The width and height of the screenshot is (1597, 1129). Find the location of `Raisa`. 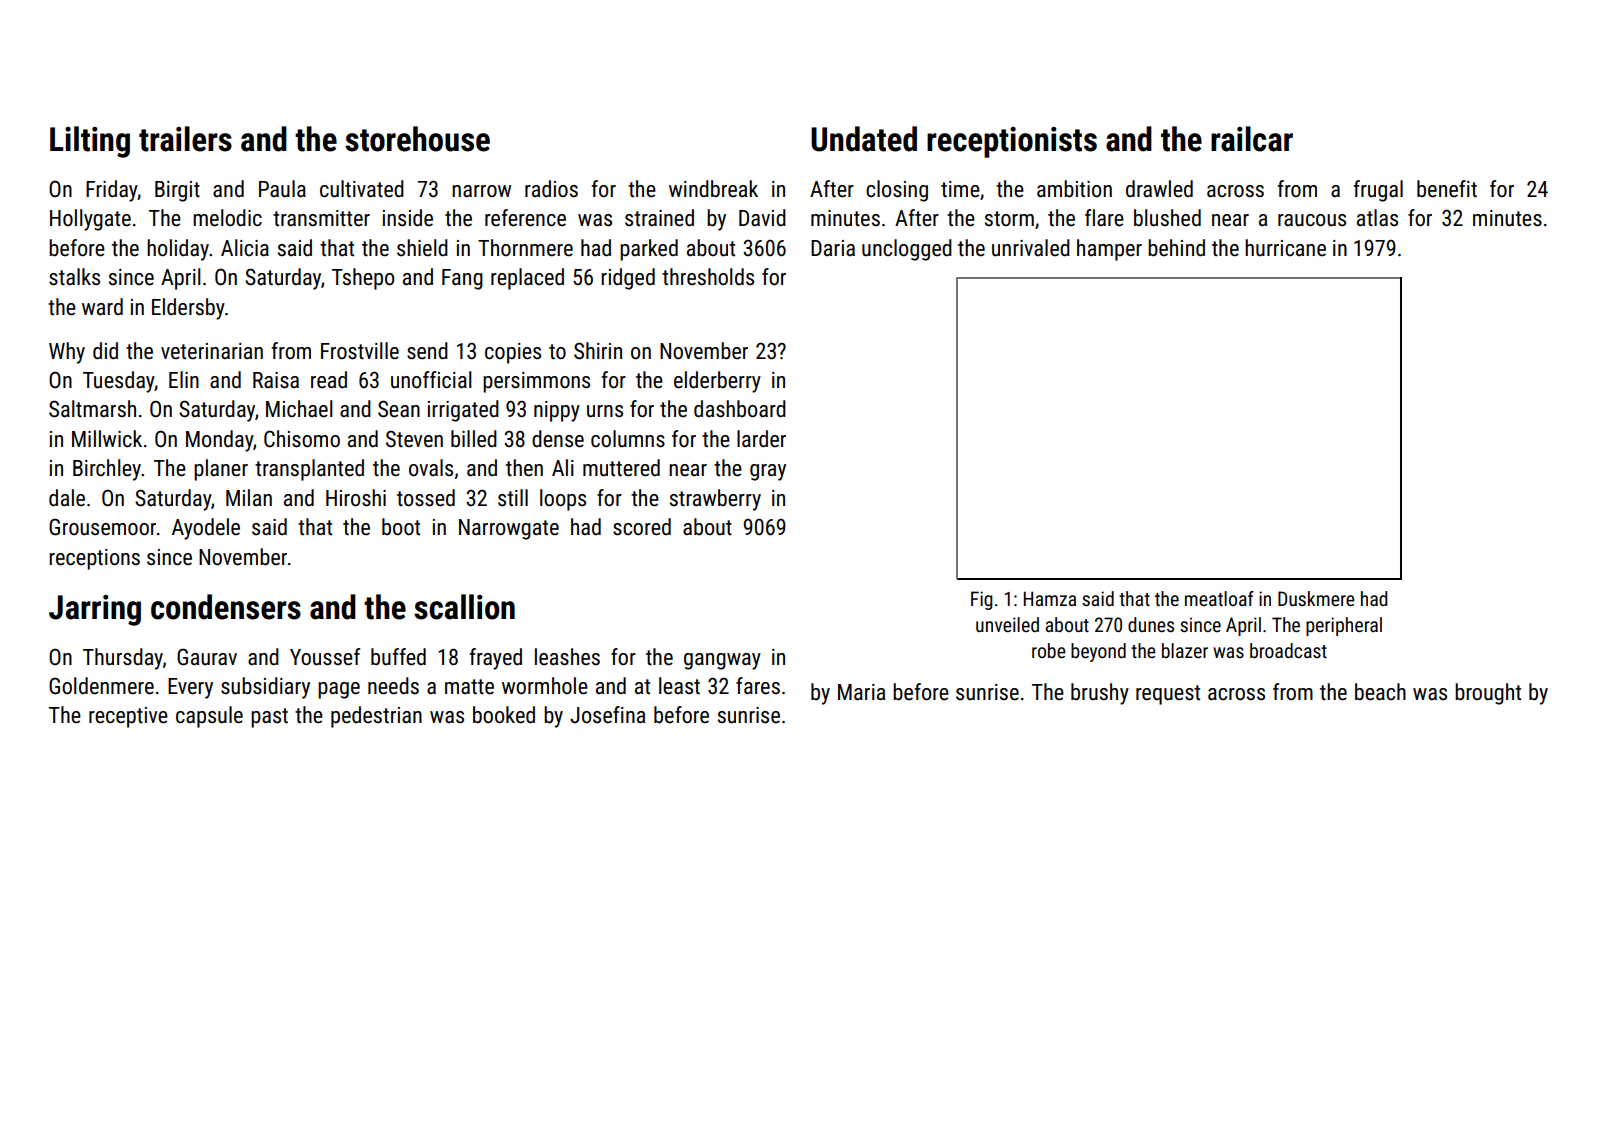

Raisa is located at coordinates (276, 380).
